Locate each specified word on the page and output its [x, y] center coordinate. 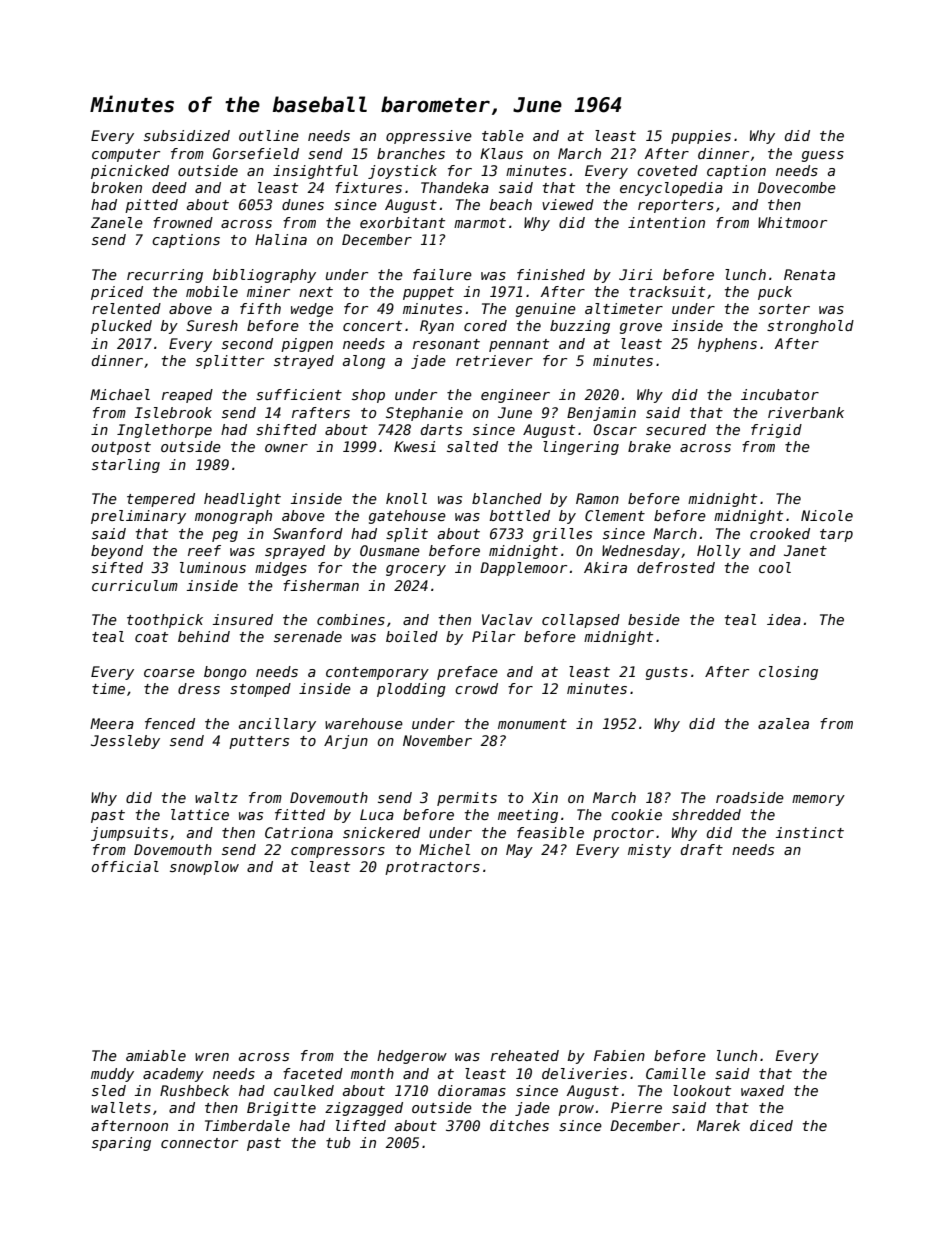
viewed [568, 204]
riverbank [806, 412]
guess [823, 156]
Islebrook [173, 412]
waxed [762, 1090]
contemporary [377, 673]
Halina [281, 239]
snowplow [204, 868]
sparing [121, 1144]
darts [441, 429]
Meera [112, 723]
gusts [667, 673]
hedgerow [412, 1057]
